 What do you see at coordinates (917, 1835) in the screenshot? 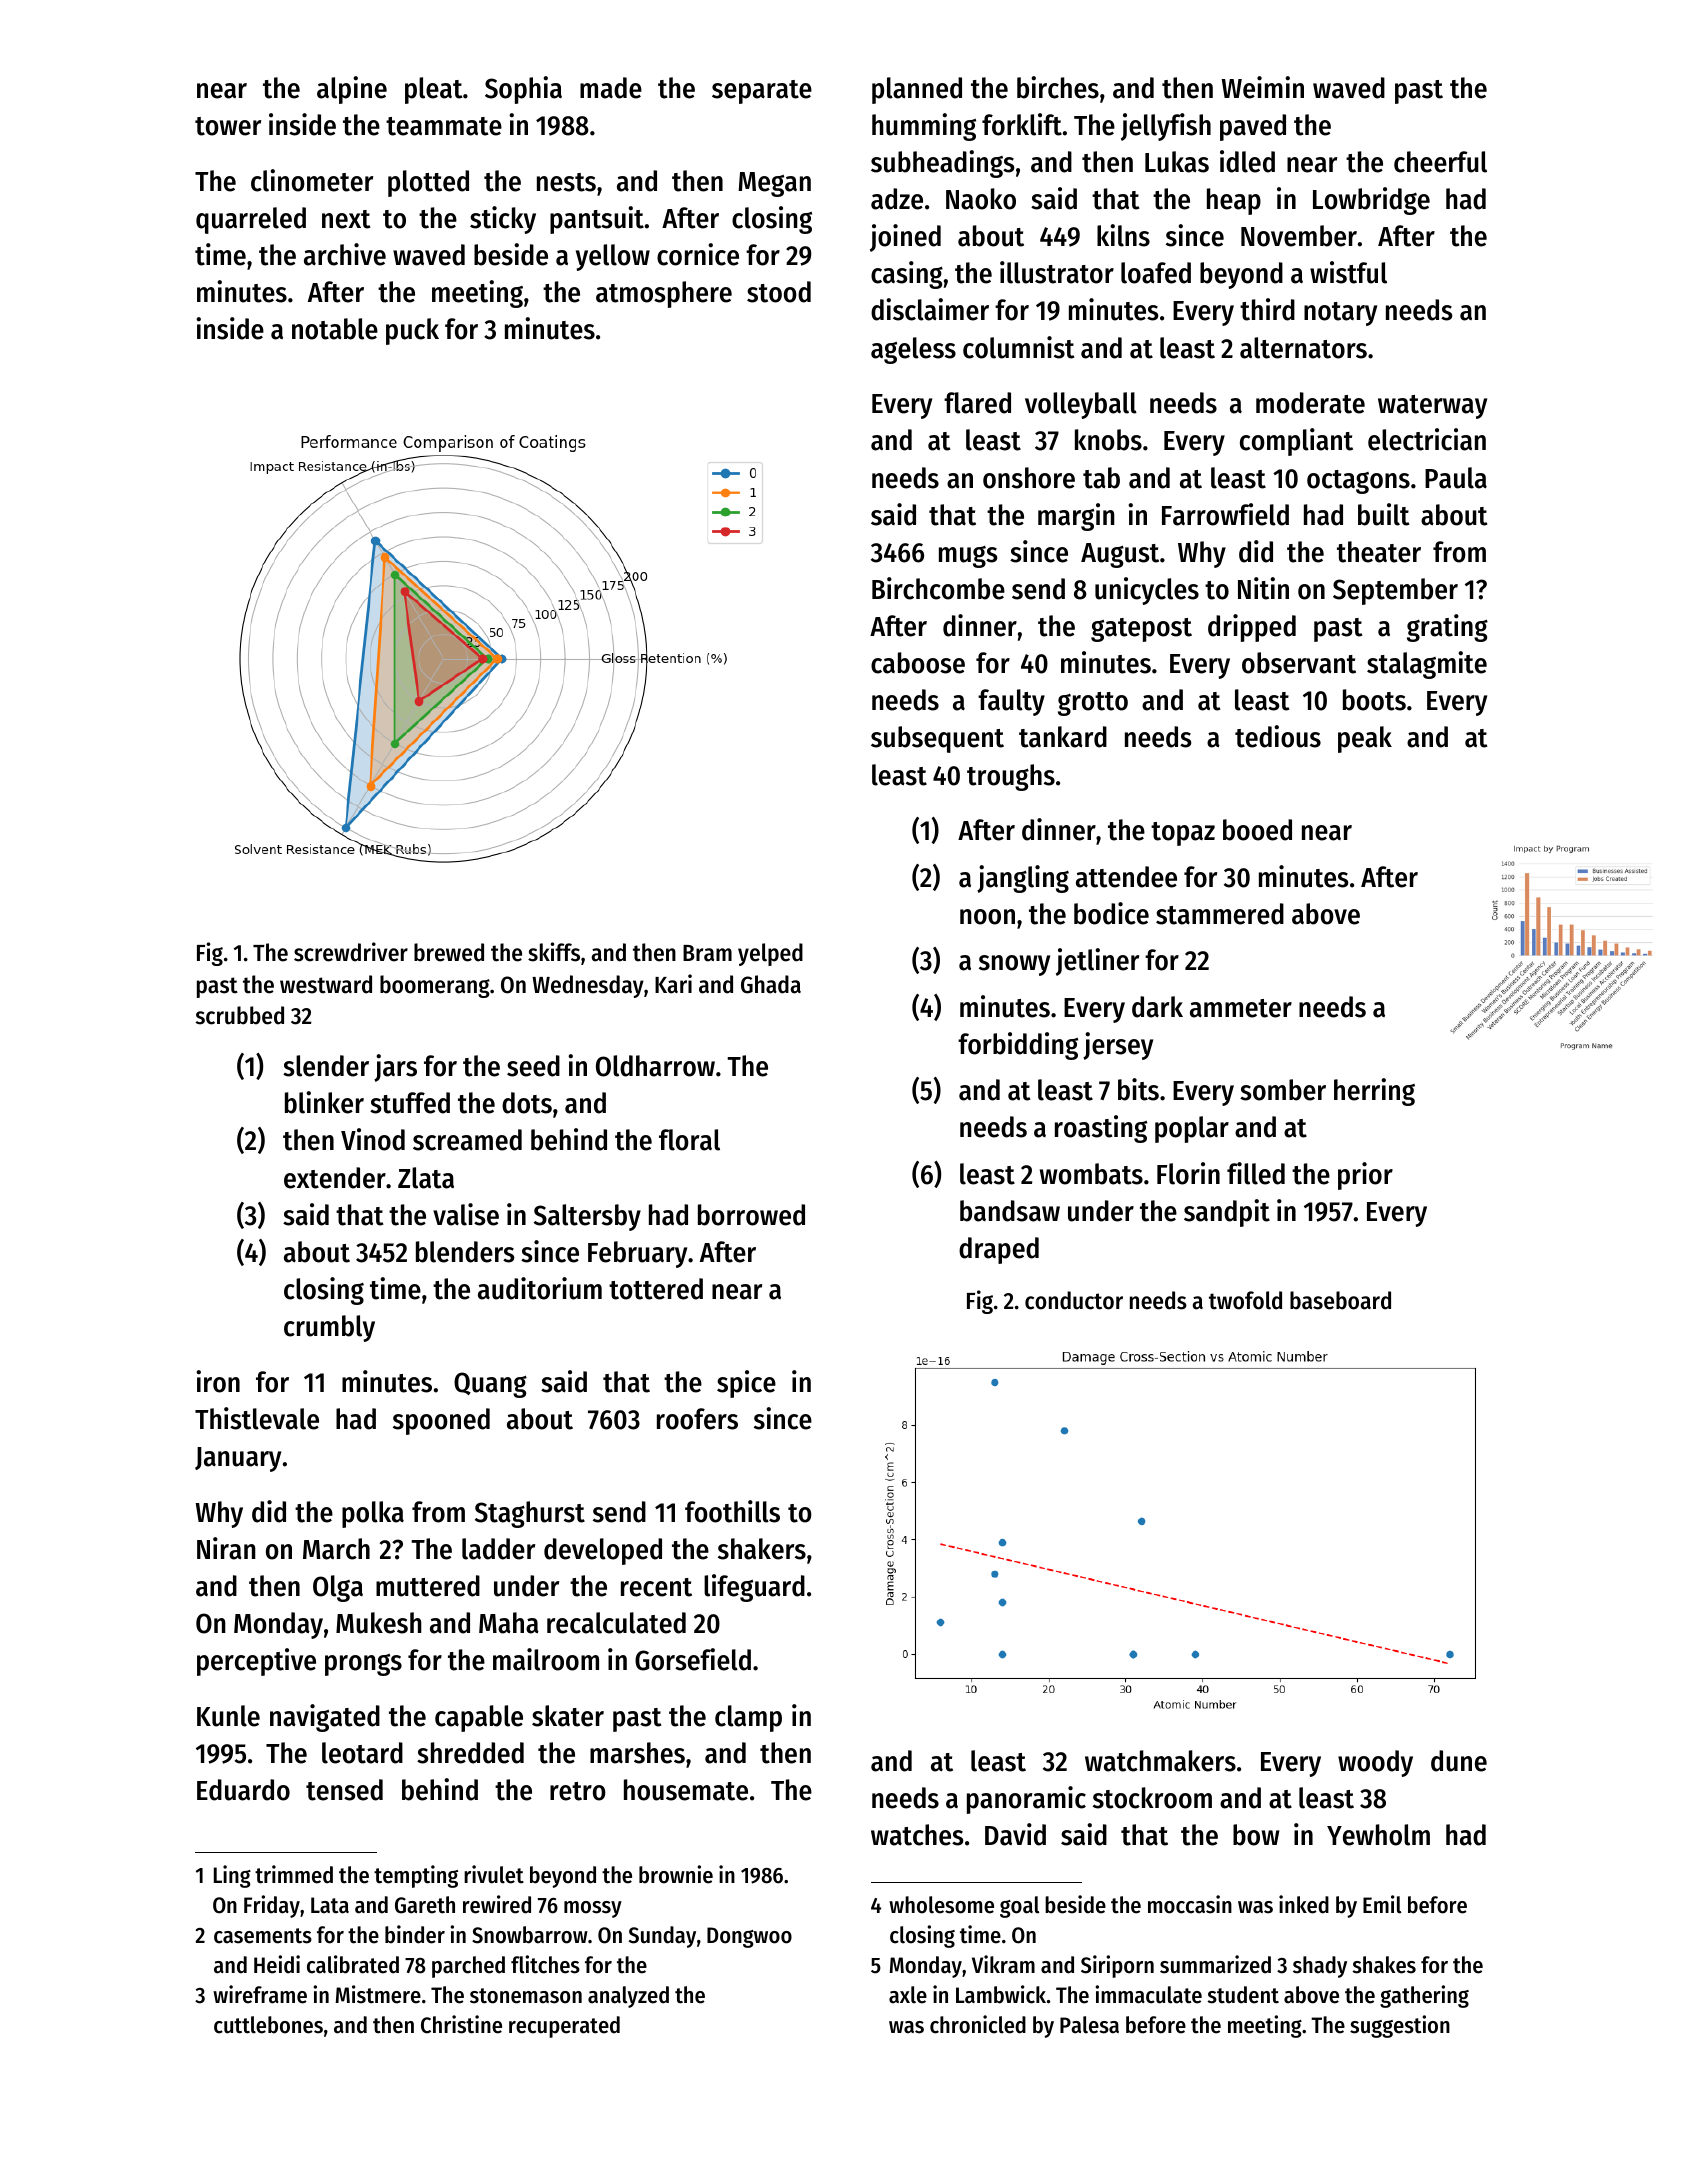
I see `watches` at bounding box center [917, 1835].
